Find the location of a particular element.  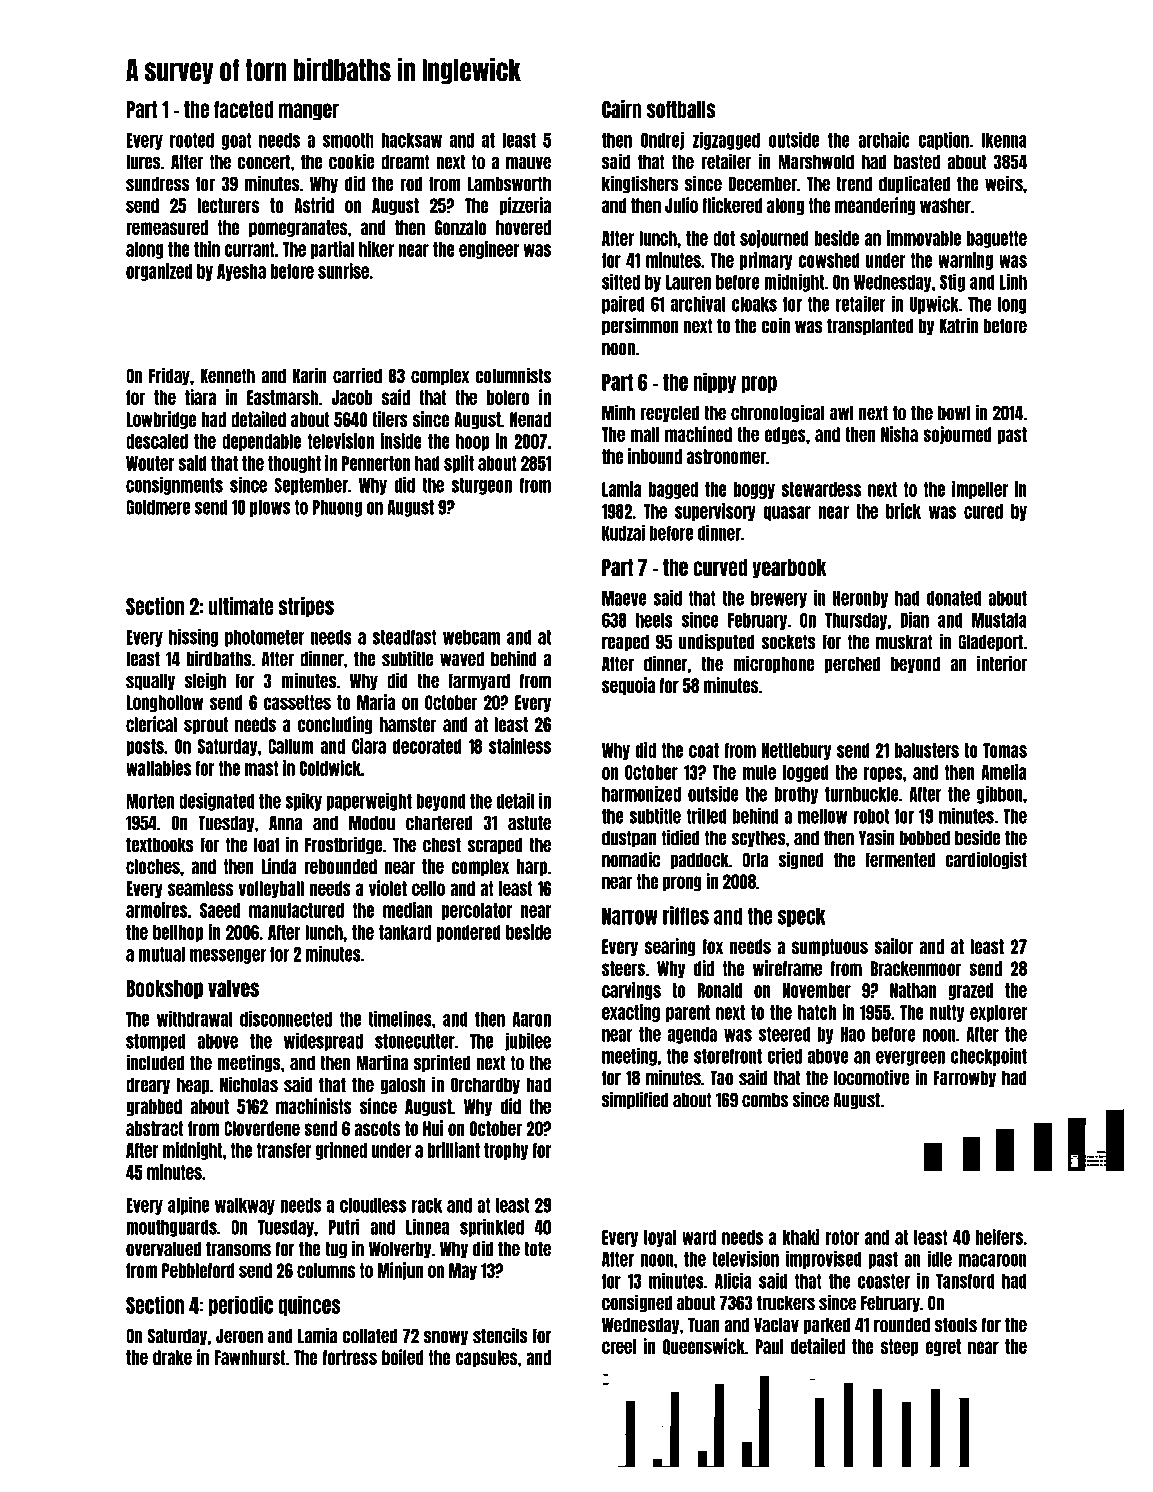

farmyard is located at coordinates (479, 682).
